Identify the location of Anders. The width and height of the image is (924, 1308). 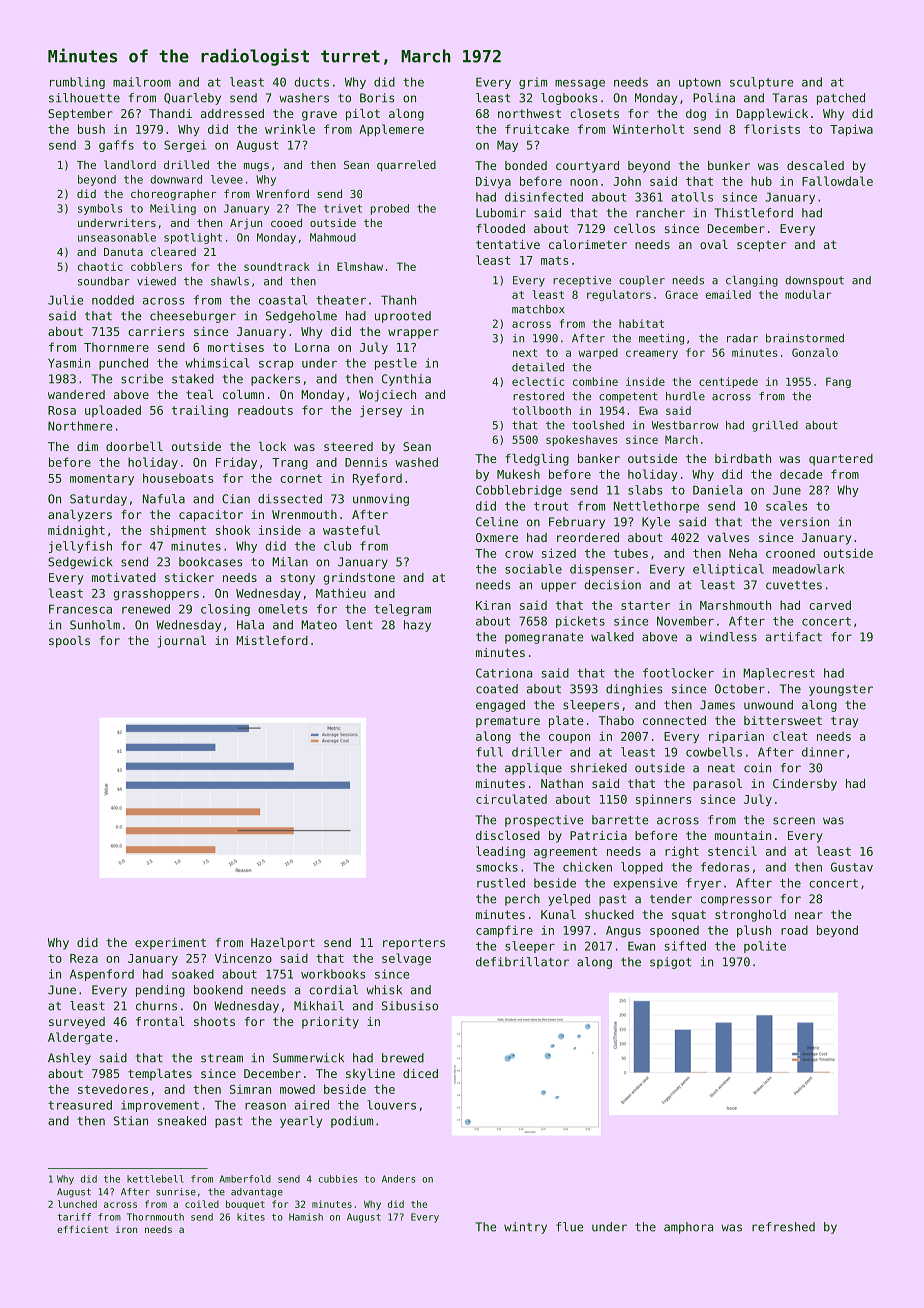
(398, 1179).
